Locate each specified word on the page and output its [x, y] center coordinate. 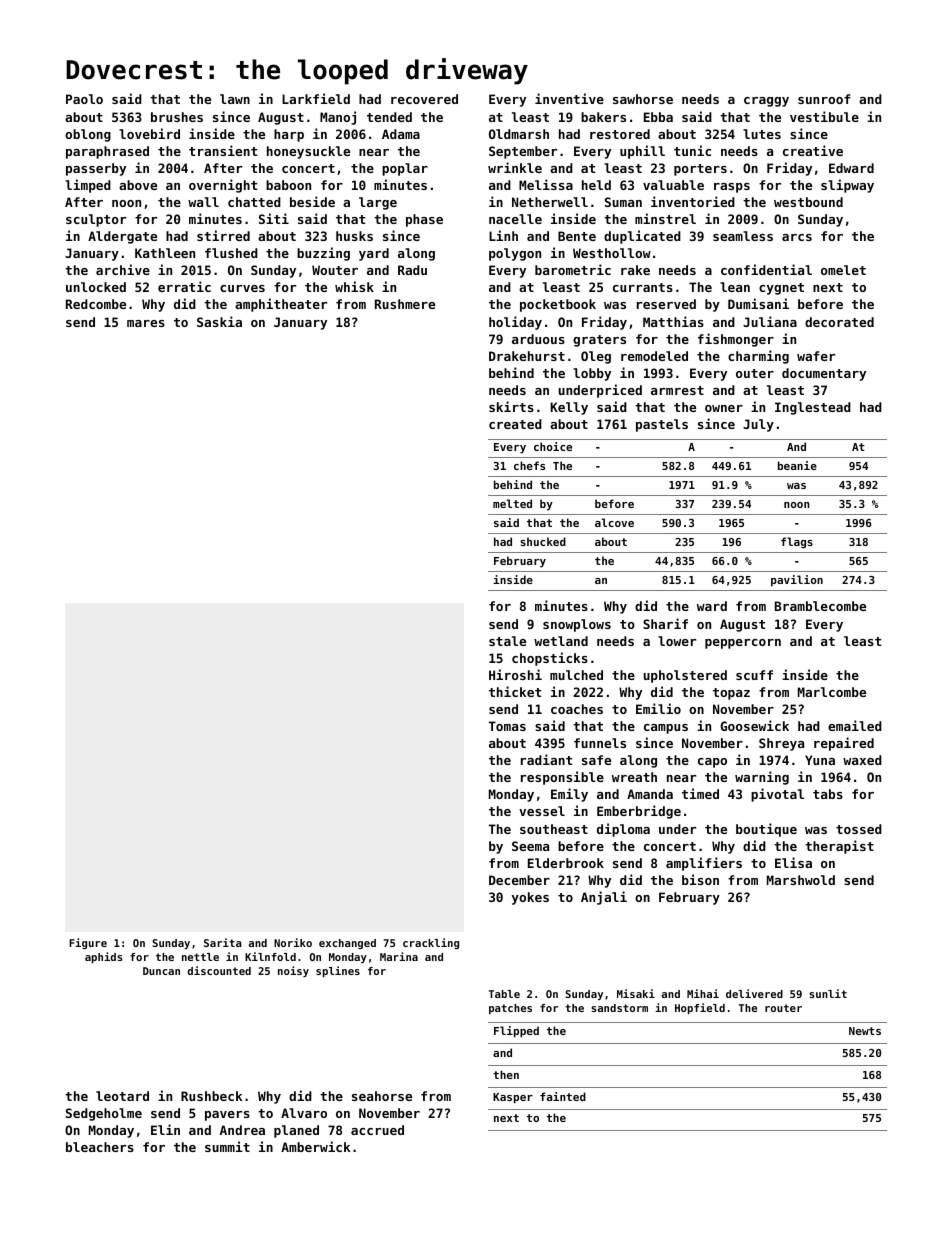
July [758, 425]
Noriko [293, 942]
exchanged [347, 944]
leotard [122, 1096]
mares [146, 323]
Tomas [507, 726]
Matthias [673, 321]
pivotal [777, 795]
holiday [515, 323]
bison [700, 879]
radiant [546, 759]
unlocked [96, 287]
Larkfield [316, 98]
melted [512, 503]
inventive [569, 98]
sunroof [824, 99]
